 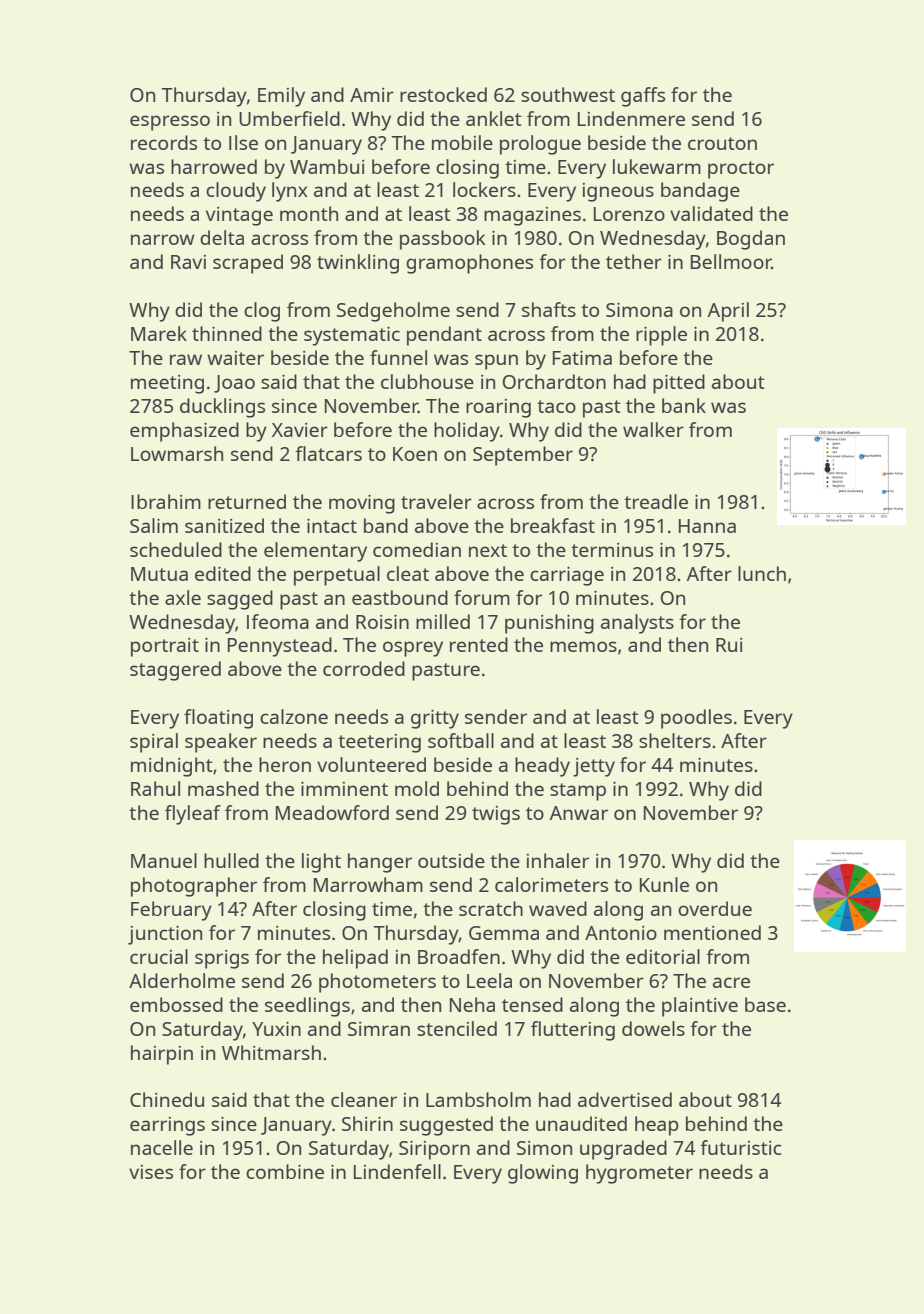 What do you see at coordinates (436, 501) in the page?
I see `traveler` at bounding box center [436, 501].
